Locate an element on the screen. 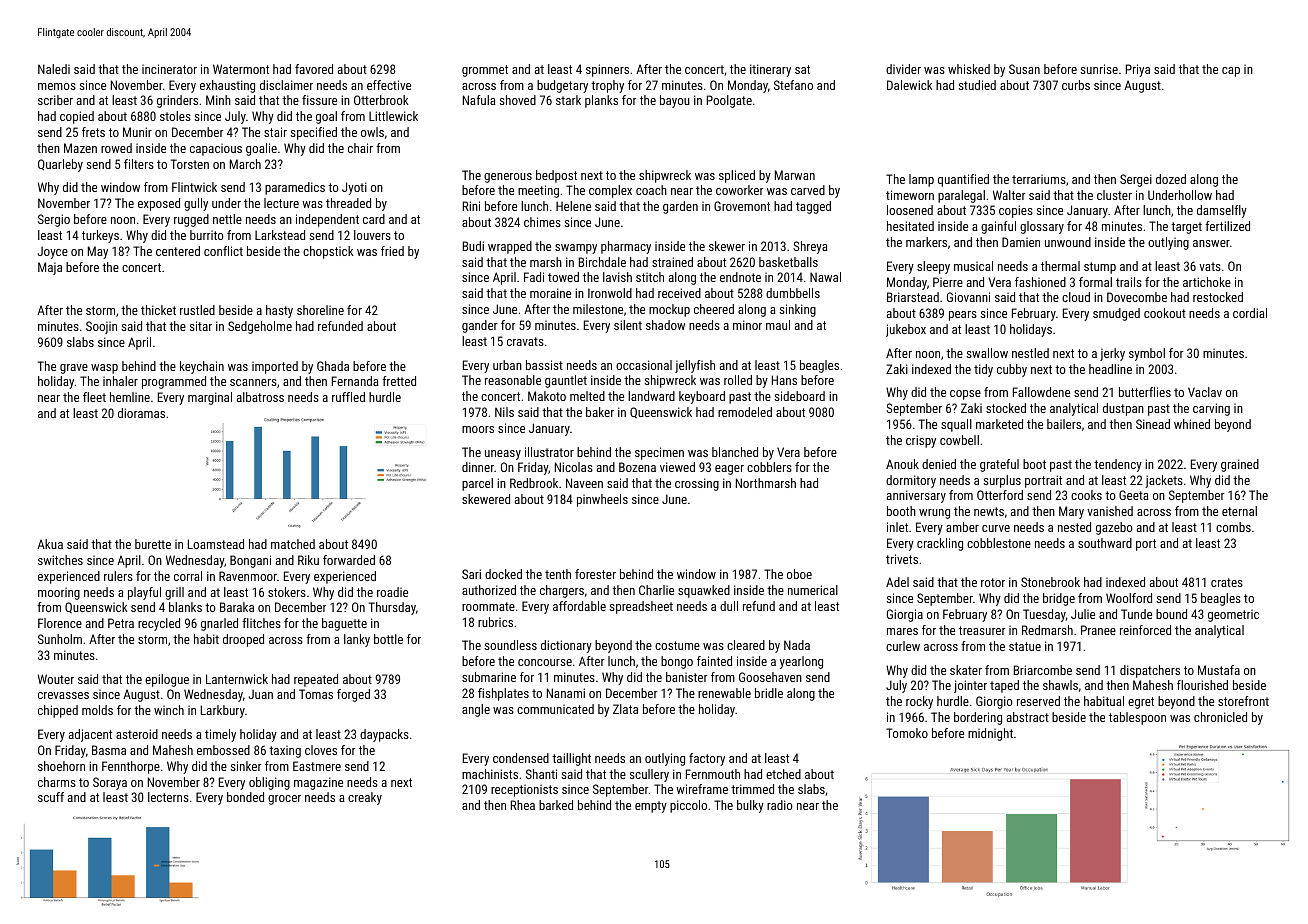  pinwheels is located at coordinates (602, 500).
